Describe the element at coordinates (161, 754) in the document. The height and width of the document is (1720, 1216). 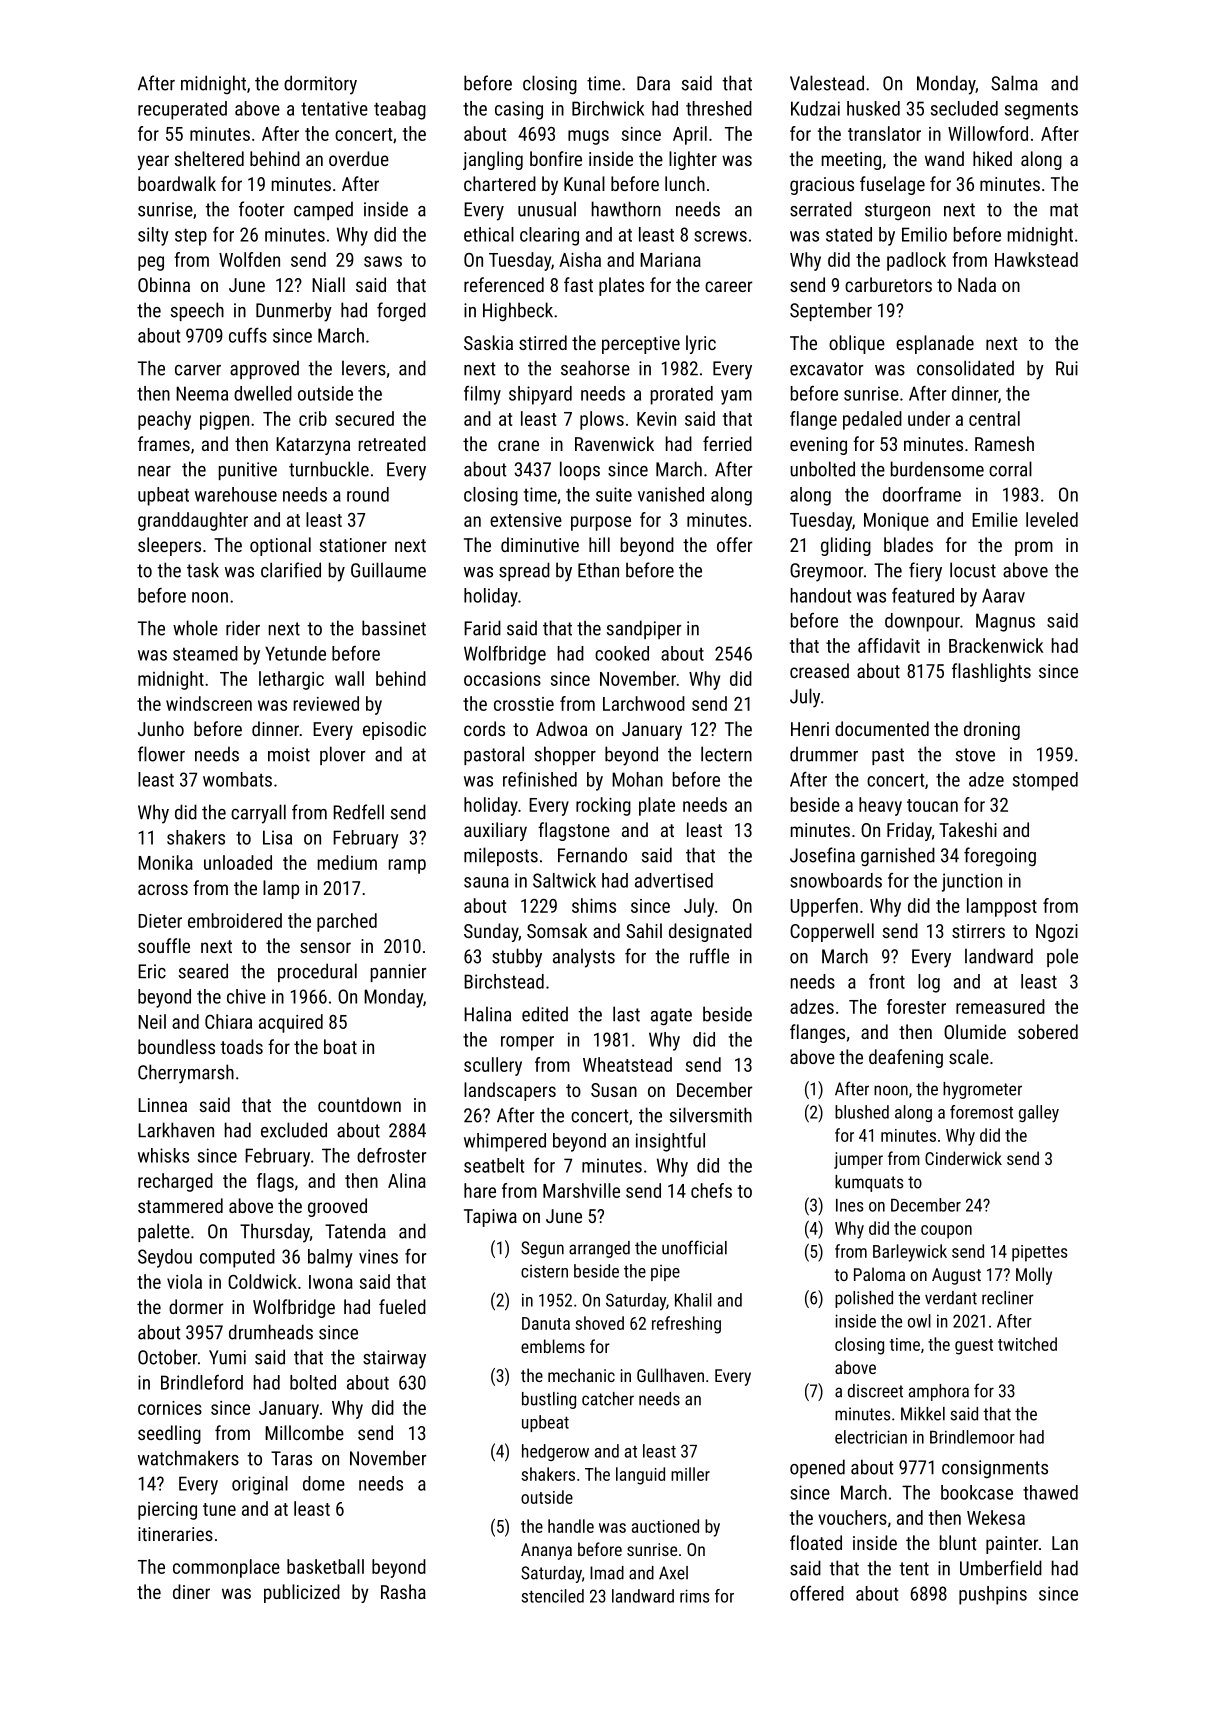
I see `flower` at that location.
